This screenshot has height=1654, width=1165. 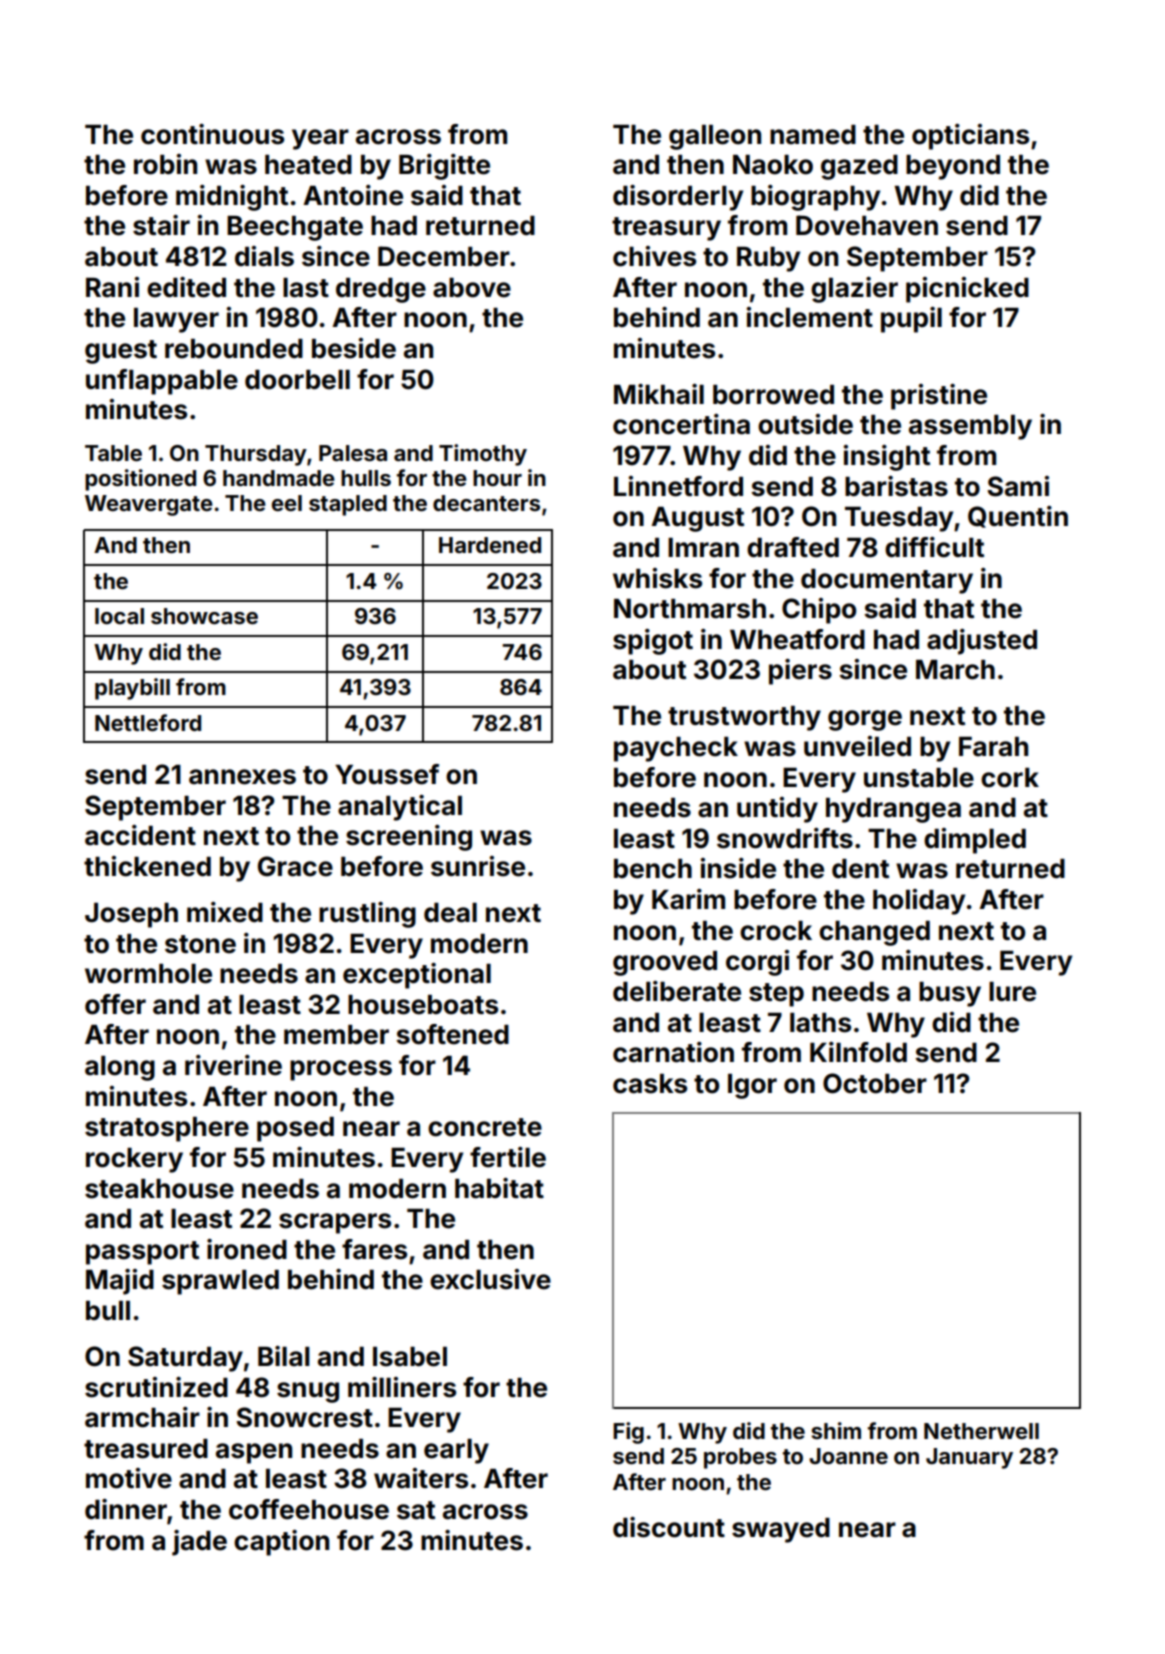 What do you see at coordinates (781, 1530) in the screenshot?
I see `swayed` at bounding box center [781, 1530].
